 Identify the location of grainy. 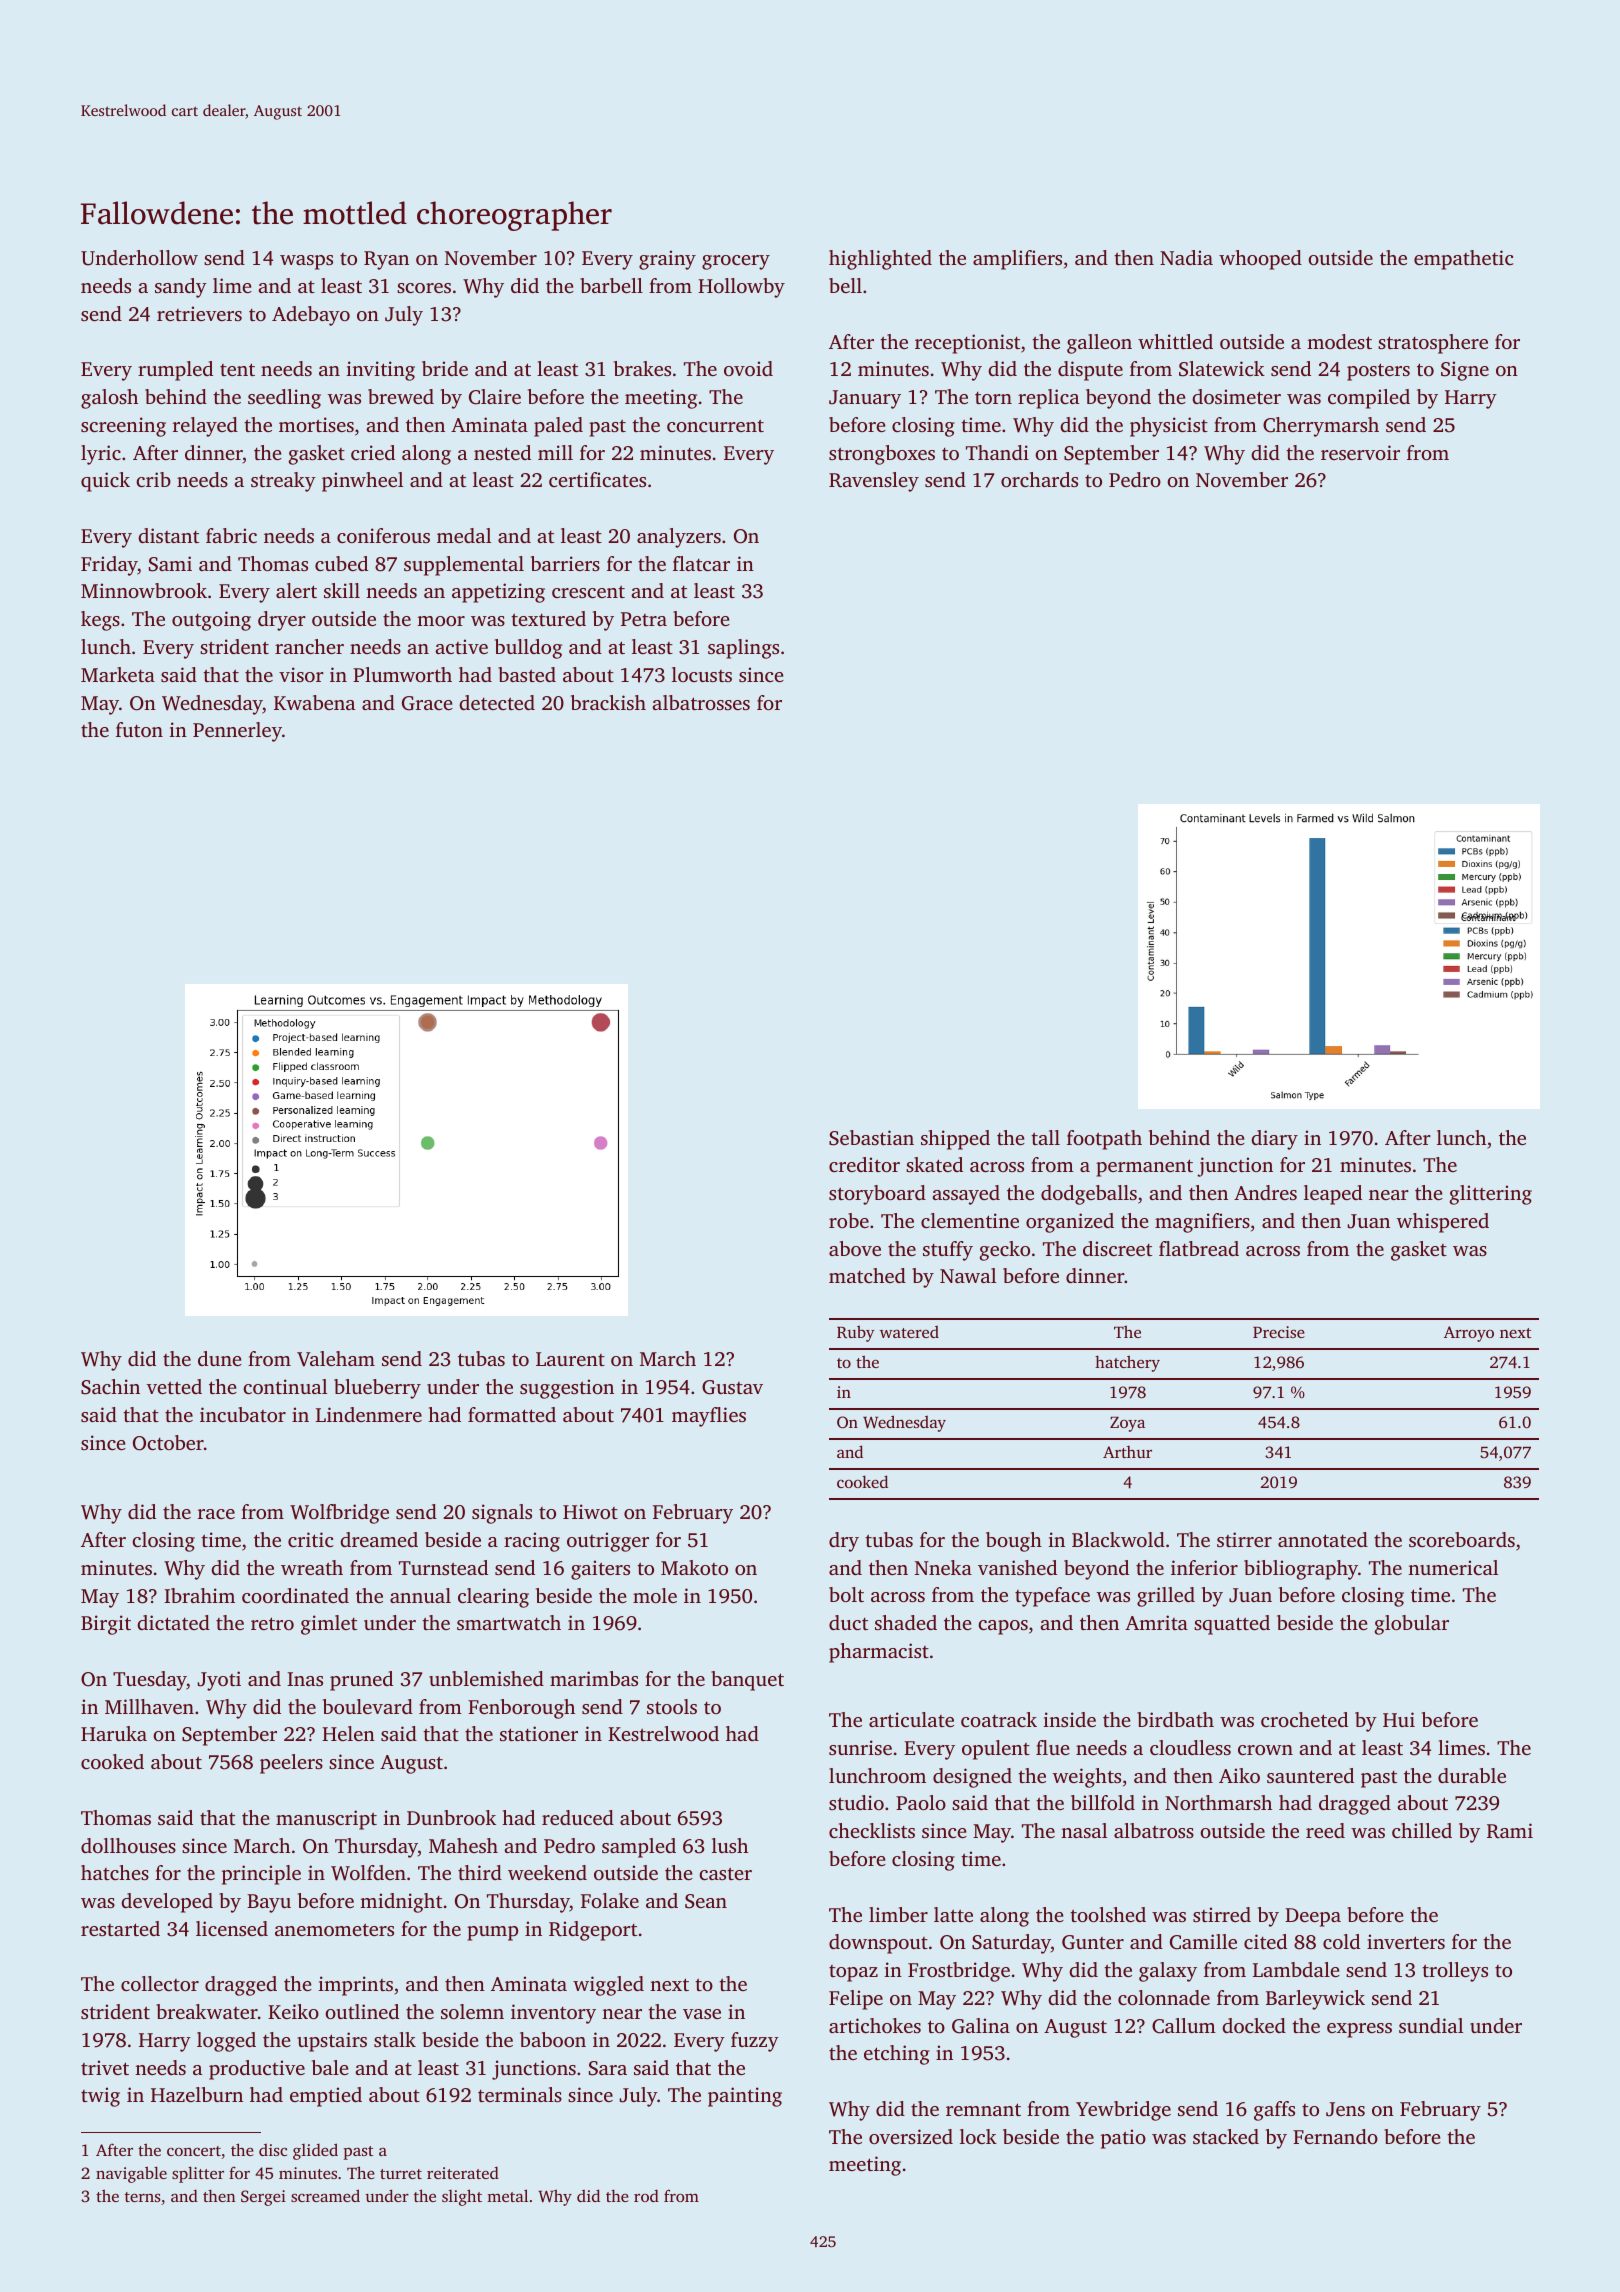
(667, 260).
